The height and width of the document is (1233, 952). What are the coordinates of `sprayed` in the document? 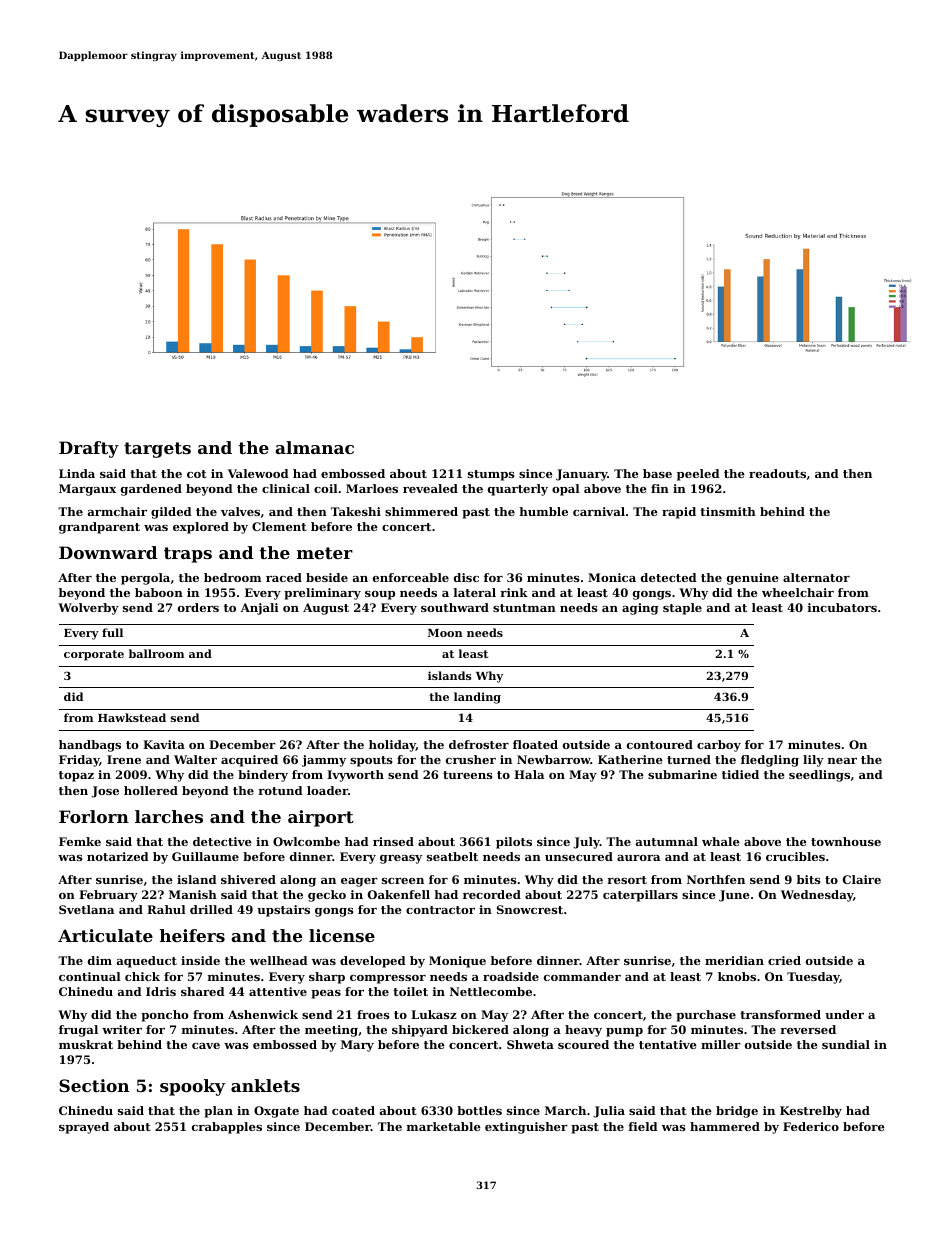 It's located at (84, 1128).
